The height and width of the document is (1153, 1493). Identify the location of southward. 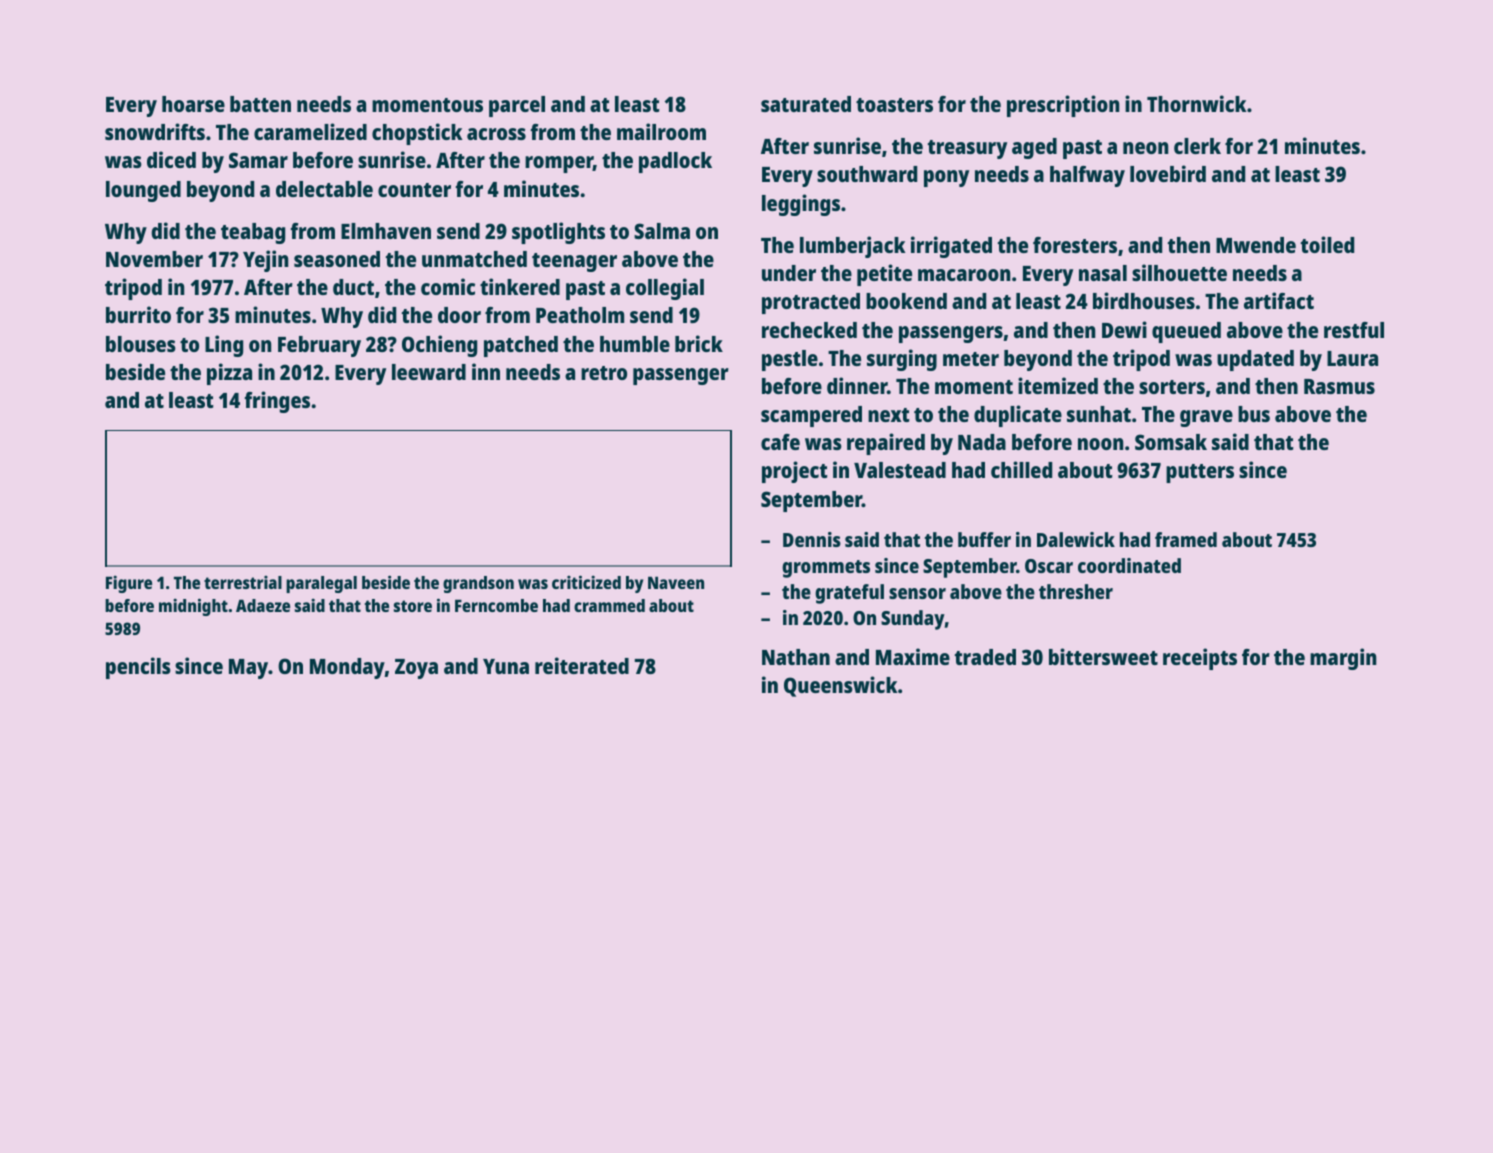
(867, 174).
